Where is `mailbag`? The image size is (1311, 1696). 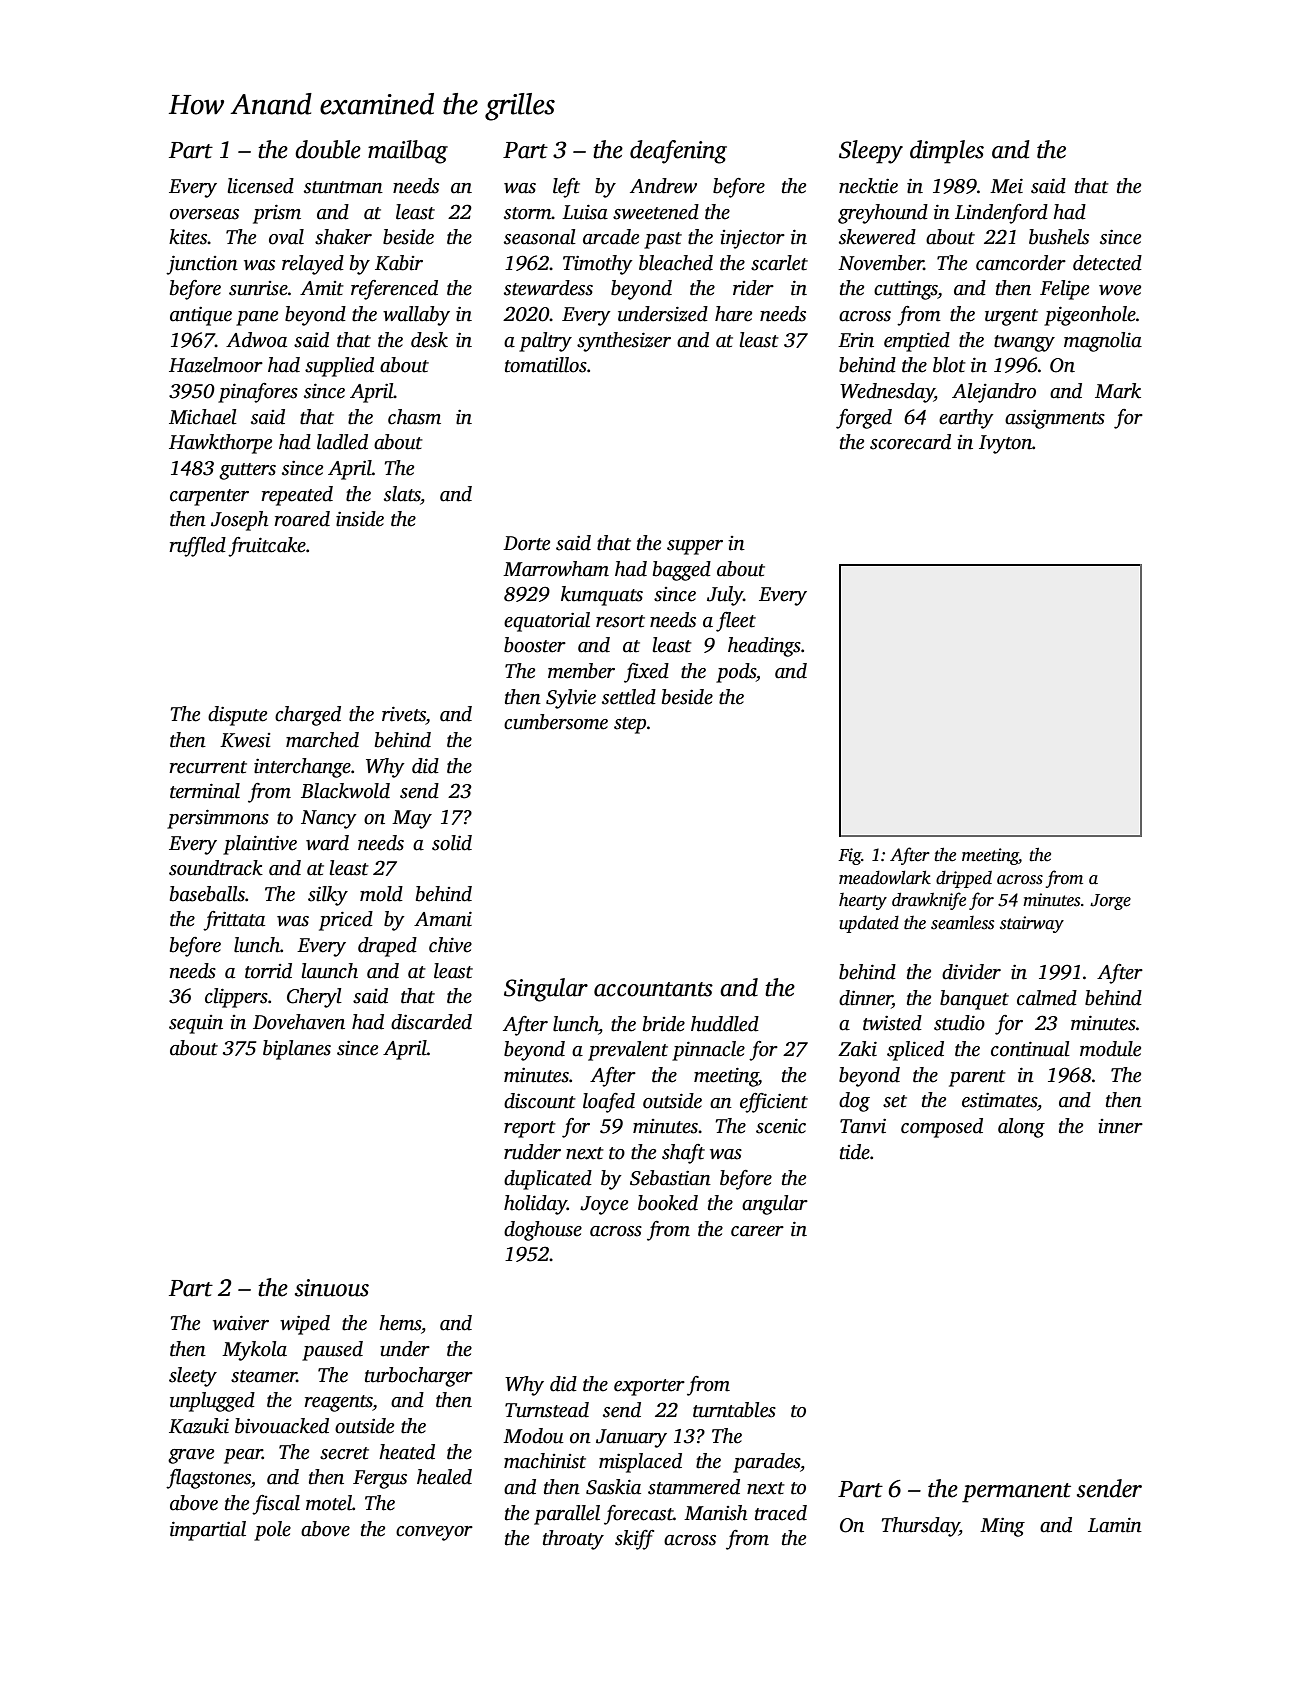 mailbag is located at coordinates (408, 152).
